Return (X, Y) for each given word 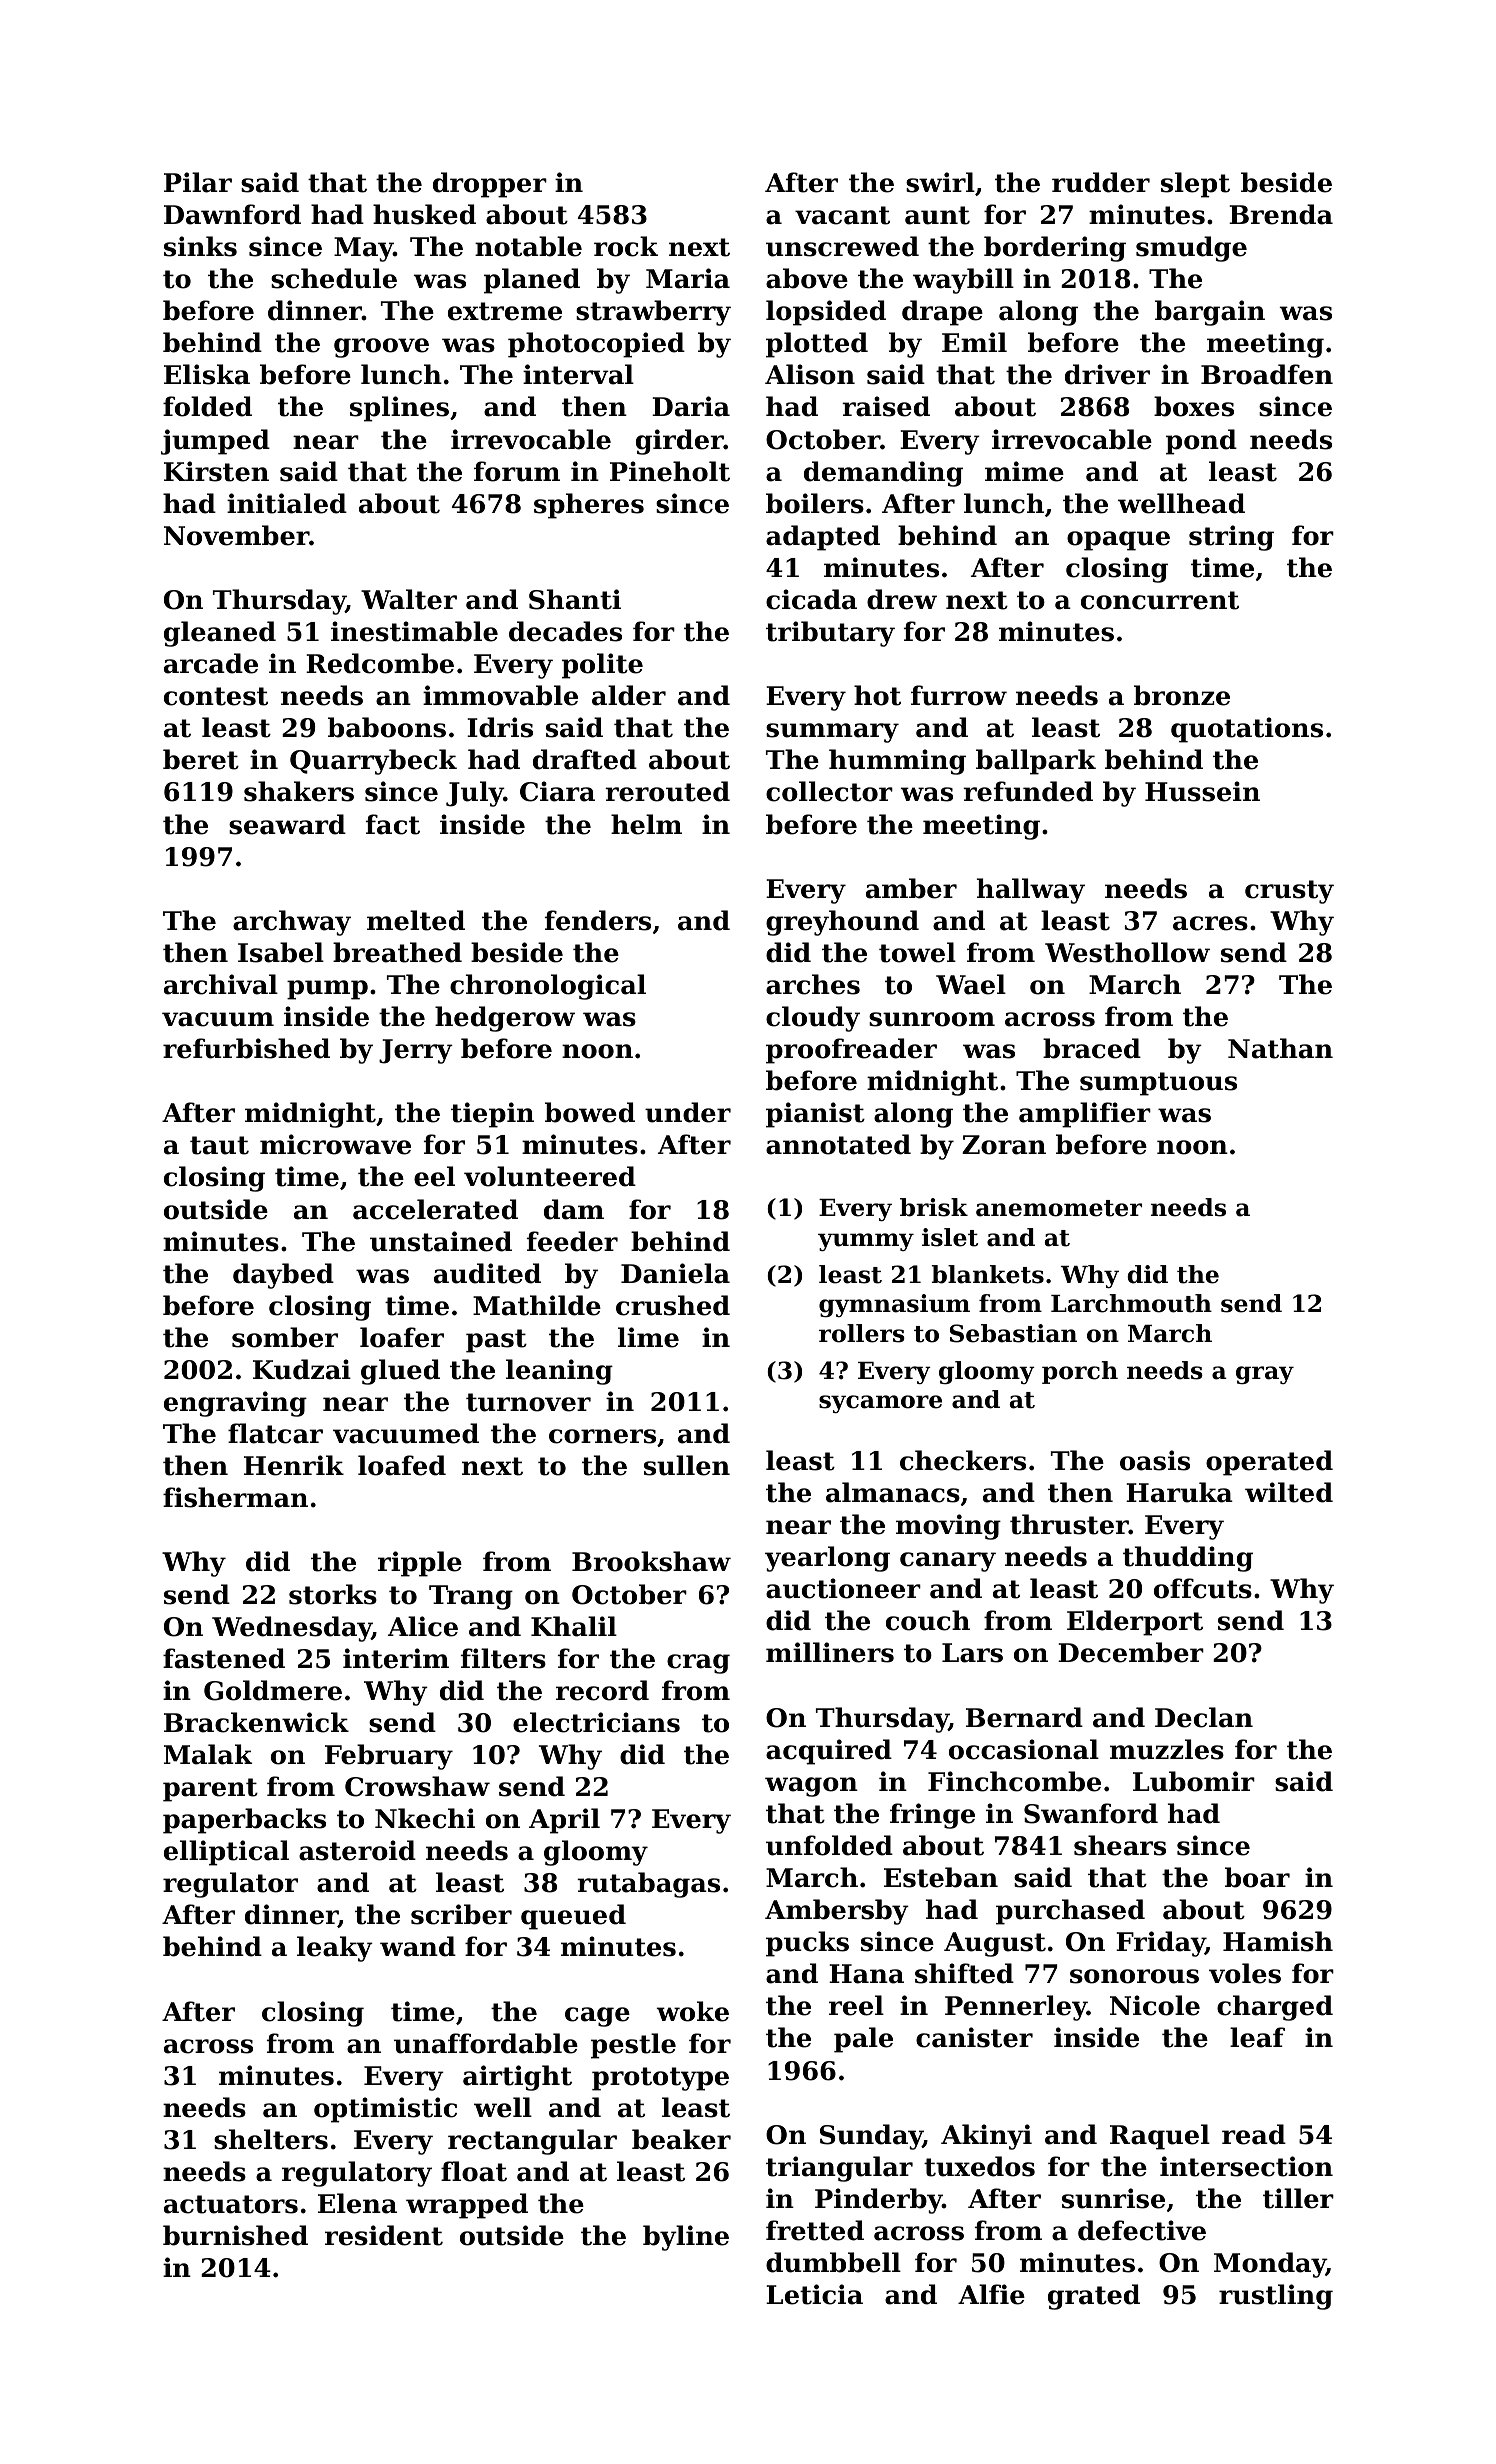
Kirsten (216, 471)
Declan (1204, 1717)
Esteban (941, 1877)
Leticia (814, 2294)
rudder (1101, 182)
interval (578, 374)
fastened (224, 1658)
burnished (235, 2235)
